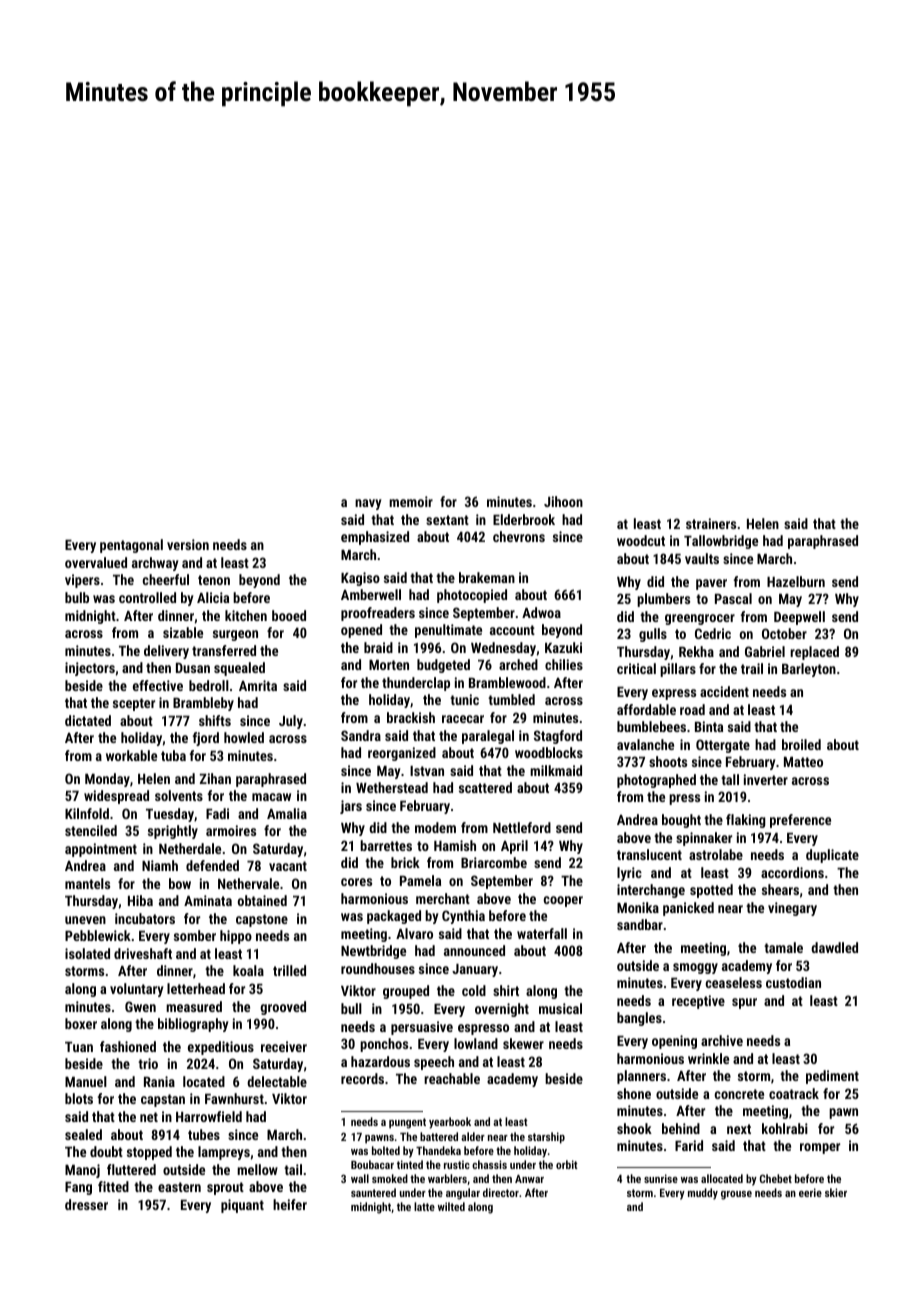 This screenshot has height=1308, width=924. What do you see at coordinates (86, 1204) in the screenshot?
I see `dresser` at bounding box center [86, 1204].
